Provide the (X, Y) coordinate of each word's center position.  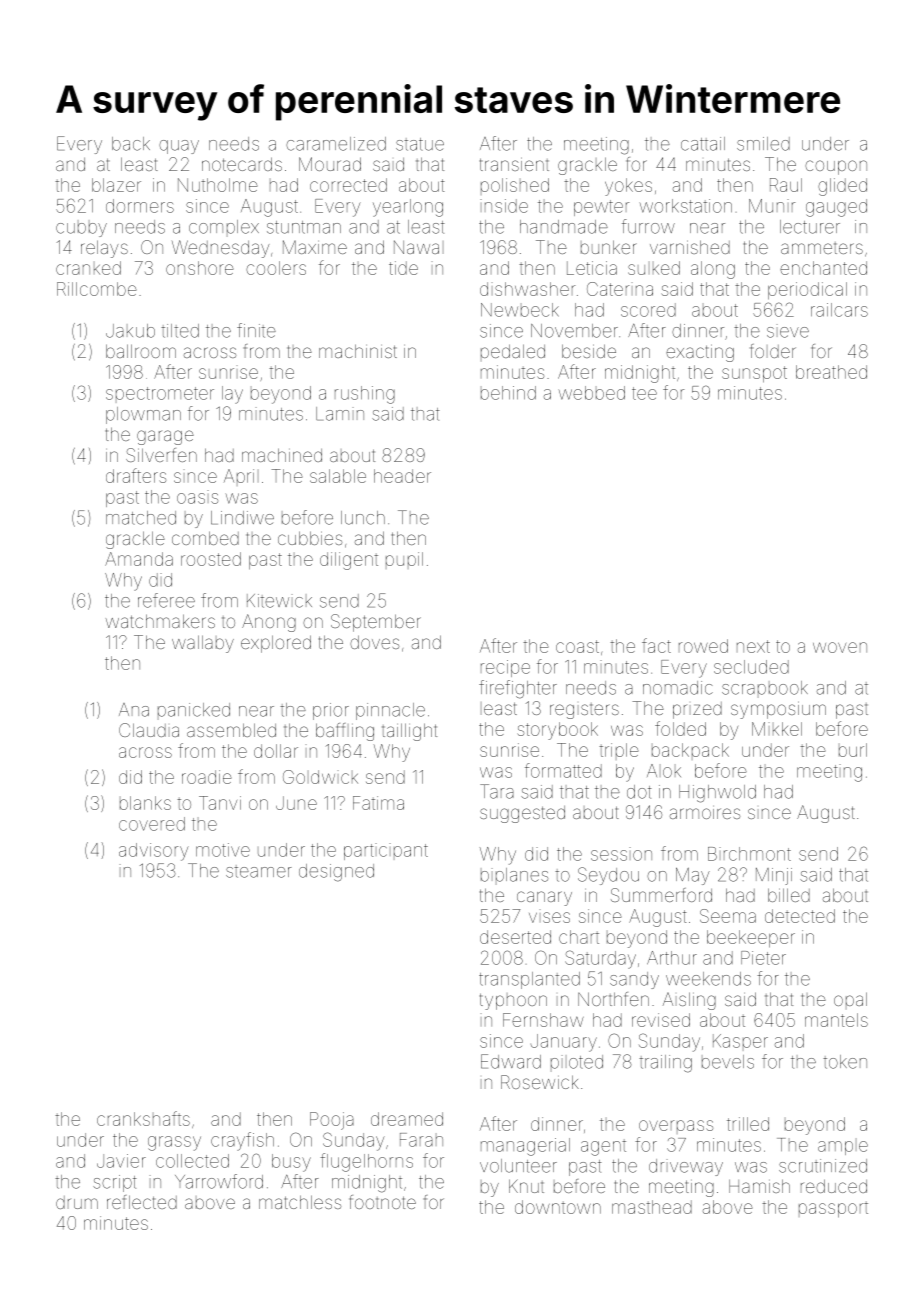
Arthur (672, 958)
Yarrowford (219, 1181)
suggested (522, 814)
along (713, 270)
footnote (383, 1202)
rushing (365, 395)
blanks (145, 803)
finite (256, 330)
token (845, 1062)
